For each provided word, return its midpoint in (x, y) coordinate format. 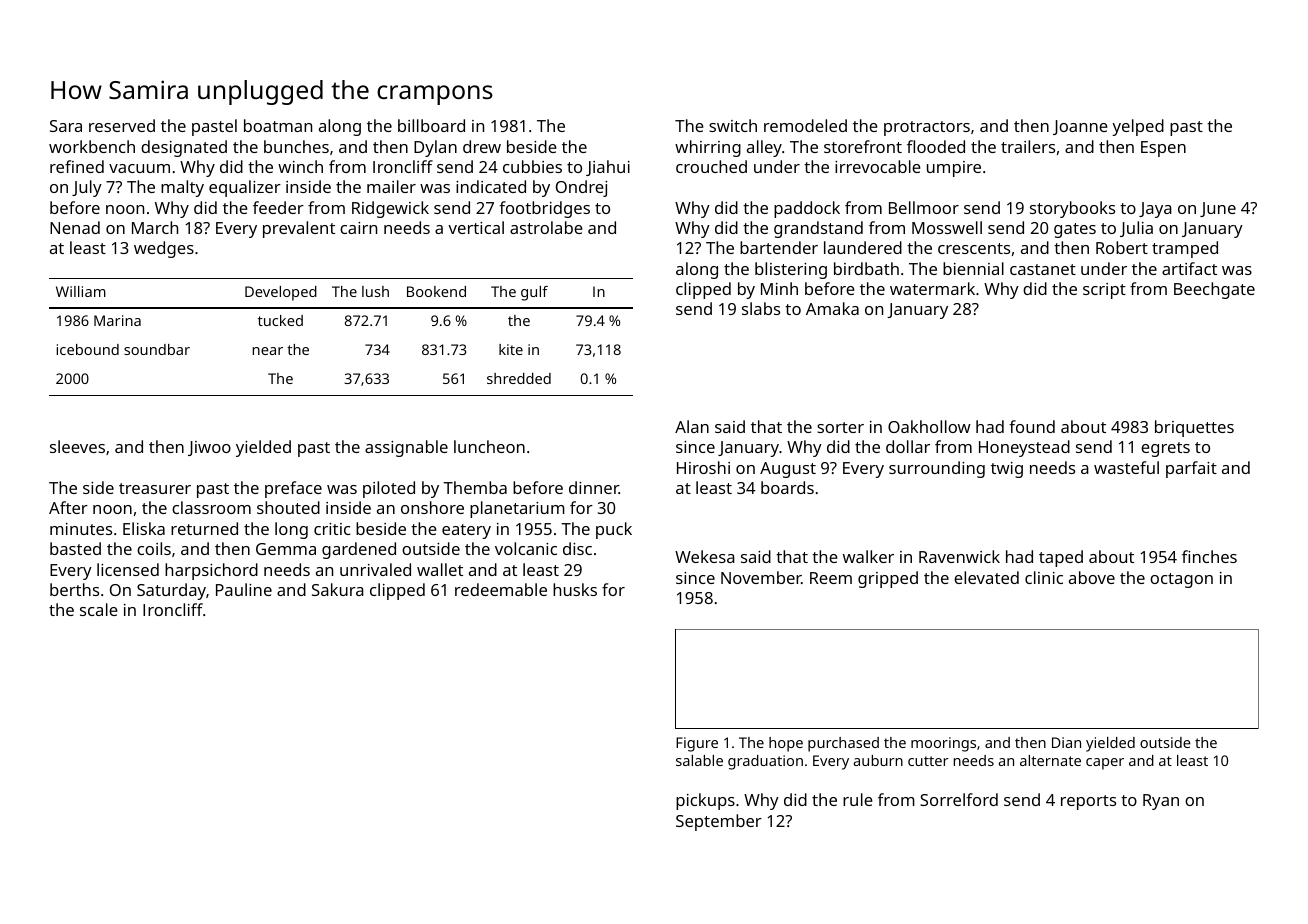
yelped (1138, 127)
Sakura (338, 589)
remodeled (805, 125)
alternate (1050, 760)
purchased (843, 744)
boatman (278, 125)
